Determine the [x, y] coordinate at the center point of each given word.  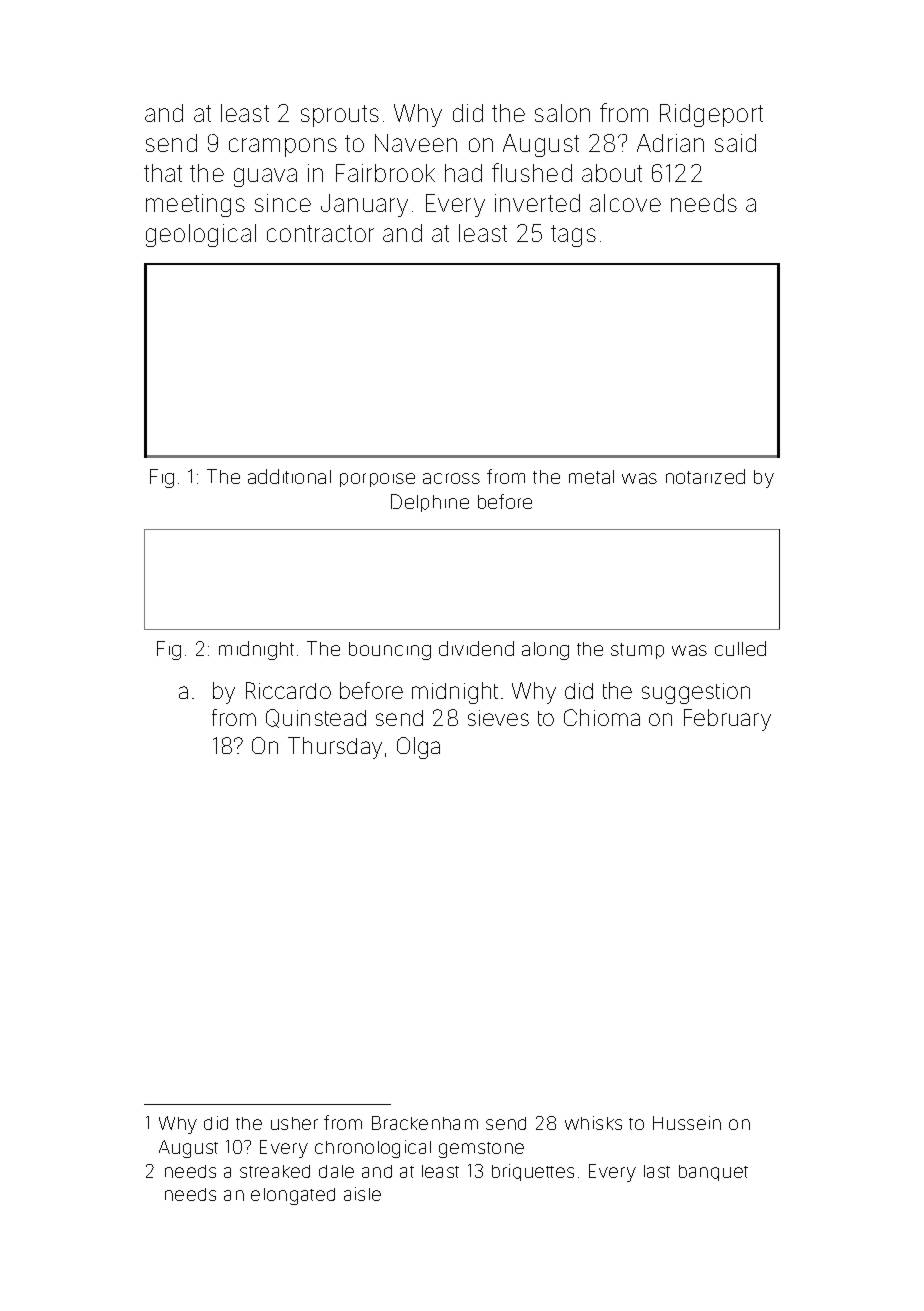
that [163, 173]
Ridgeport [711, 115]
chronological [373, 1149]
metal [591, 477]
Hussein [687, 1123]
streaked [275, 1171]
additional [289, 476]
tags [573, 236]
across [451, 478]
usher [294, 1123]
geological [201, 235]
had [463, 173]
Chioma [602, 717]
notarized [705, 476]
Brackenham [425, 1123]
